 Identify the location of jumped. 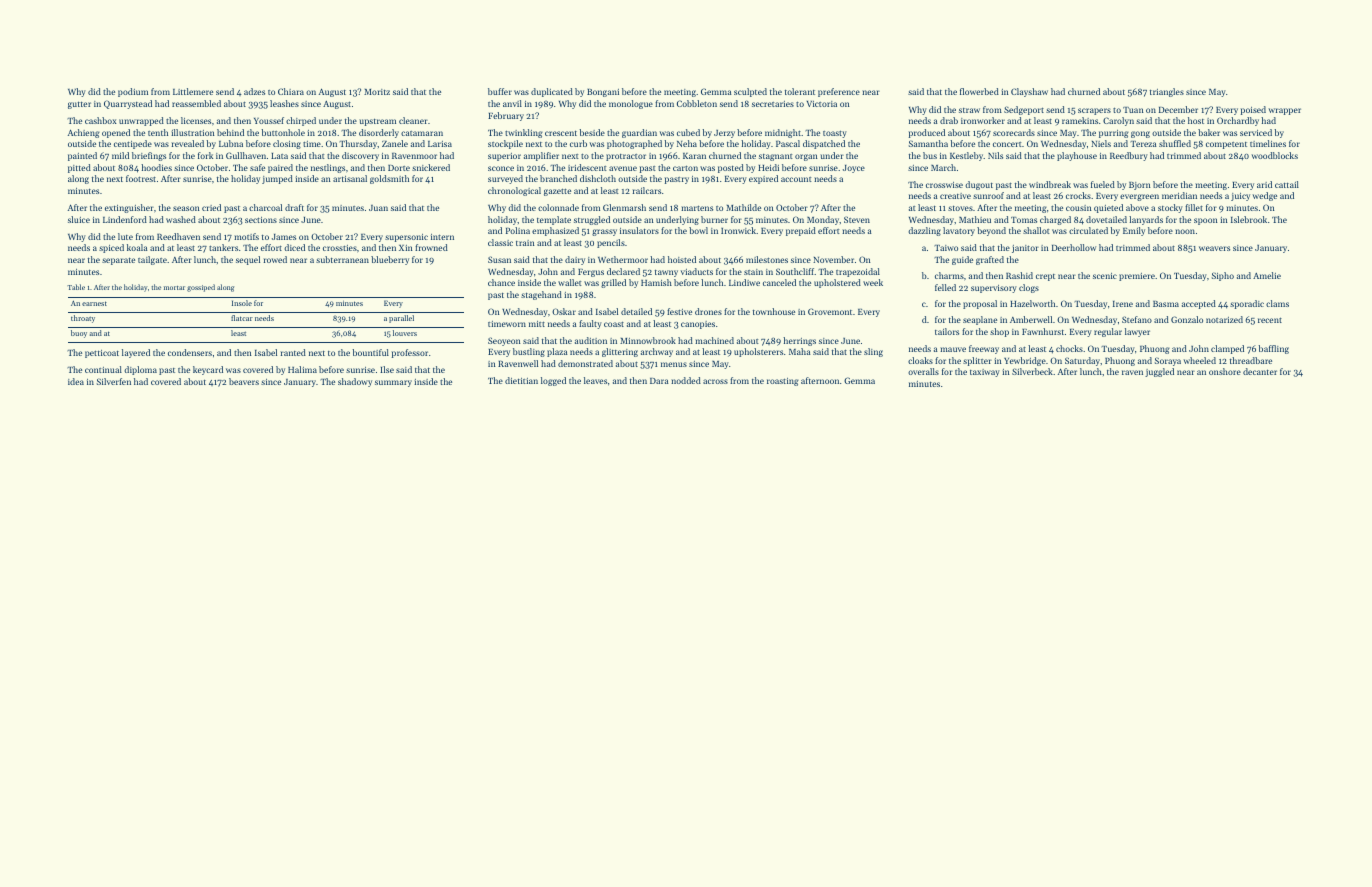
(277, 179).
